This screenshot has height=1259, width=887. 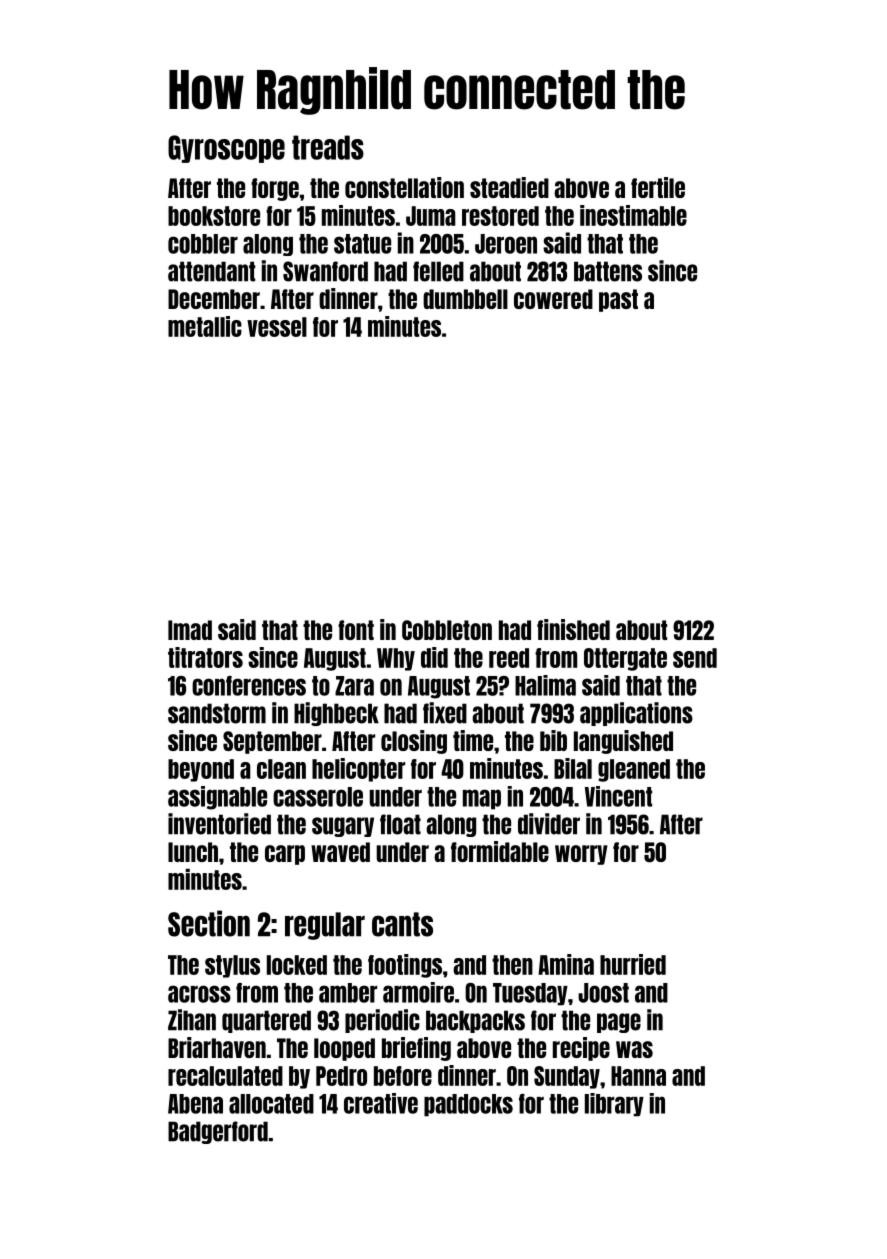 I want to click on quartered, so click(x=266, y=1021).
